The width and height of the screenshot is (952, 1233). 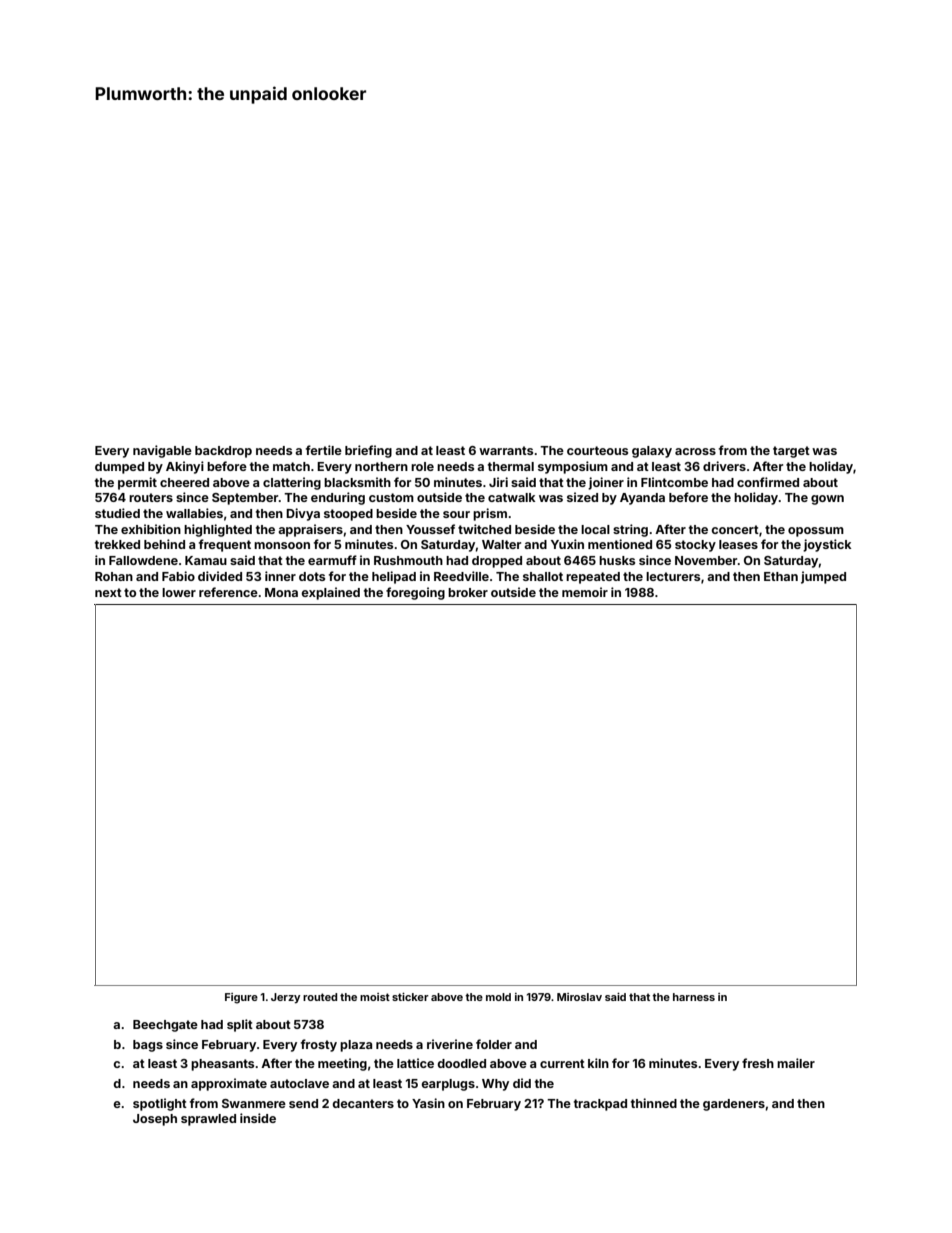 I want to click on memoir, so click(x=585, y=592).
